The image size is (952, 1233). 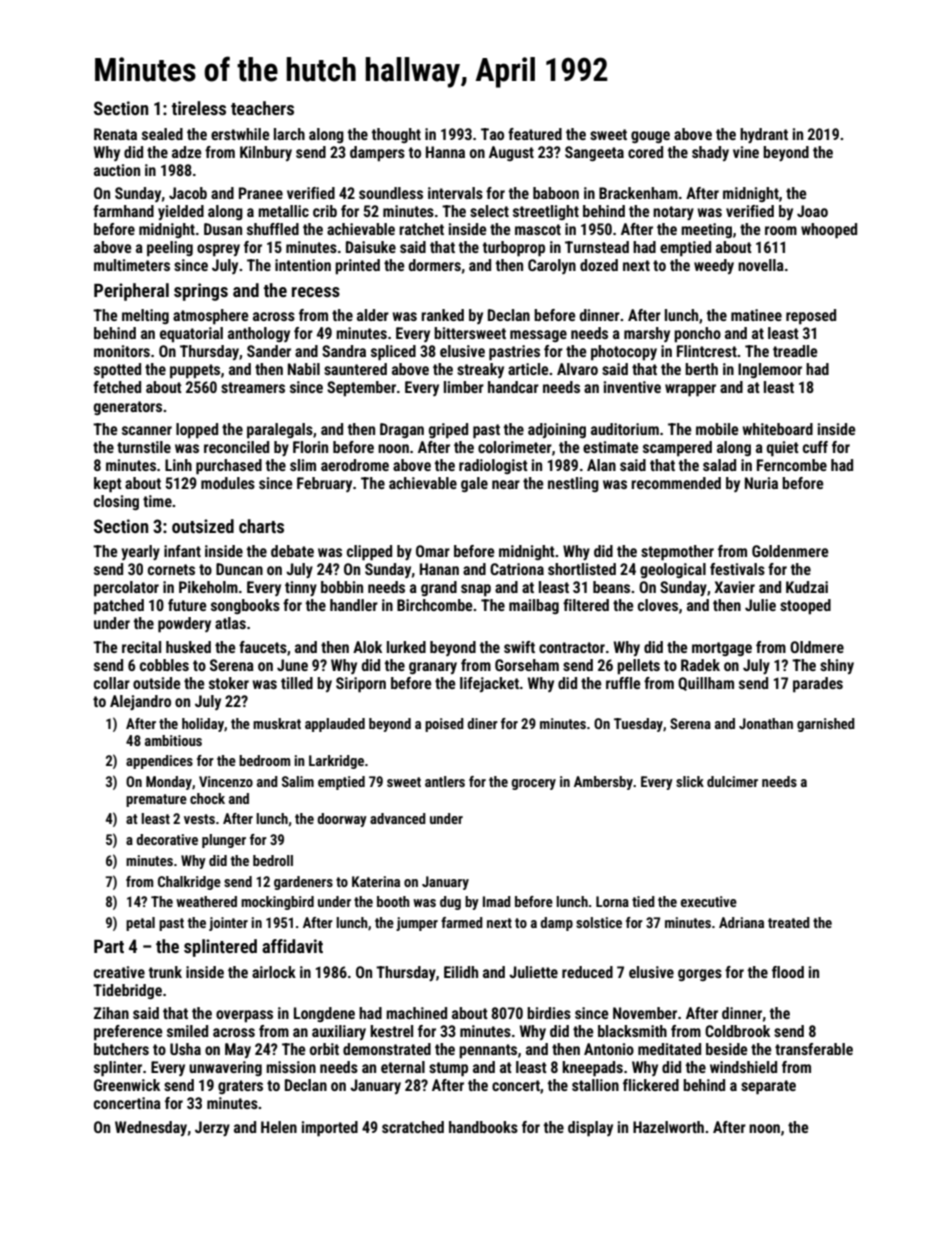 I want to click on Larkridge, so click(x=336, y=762).
